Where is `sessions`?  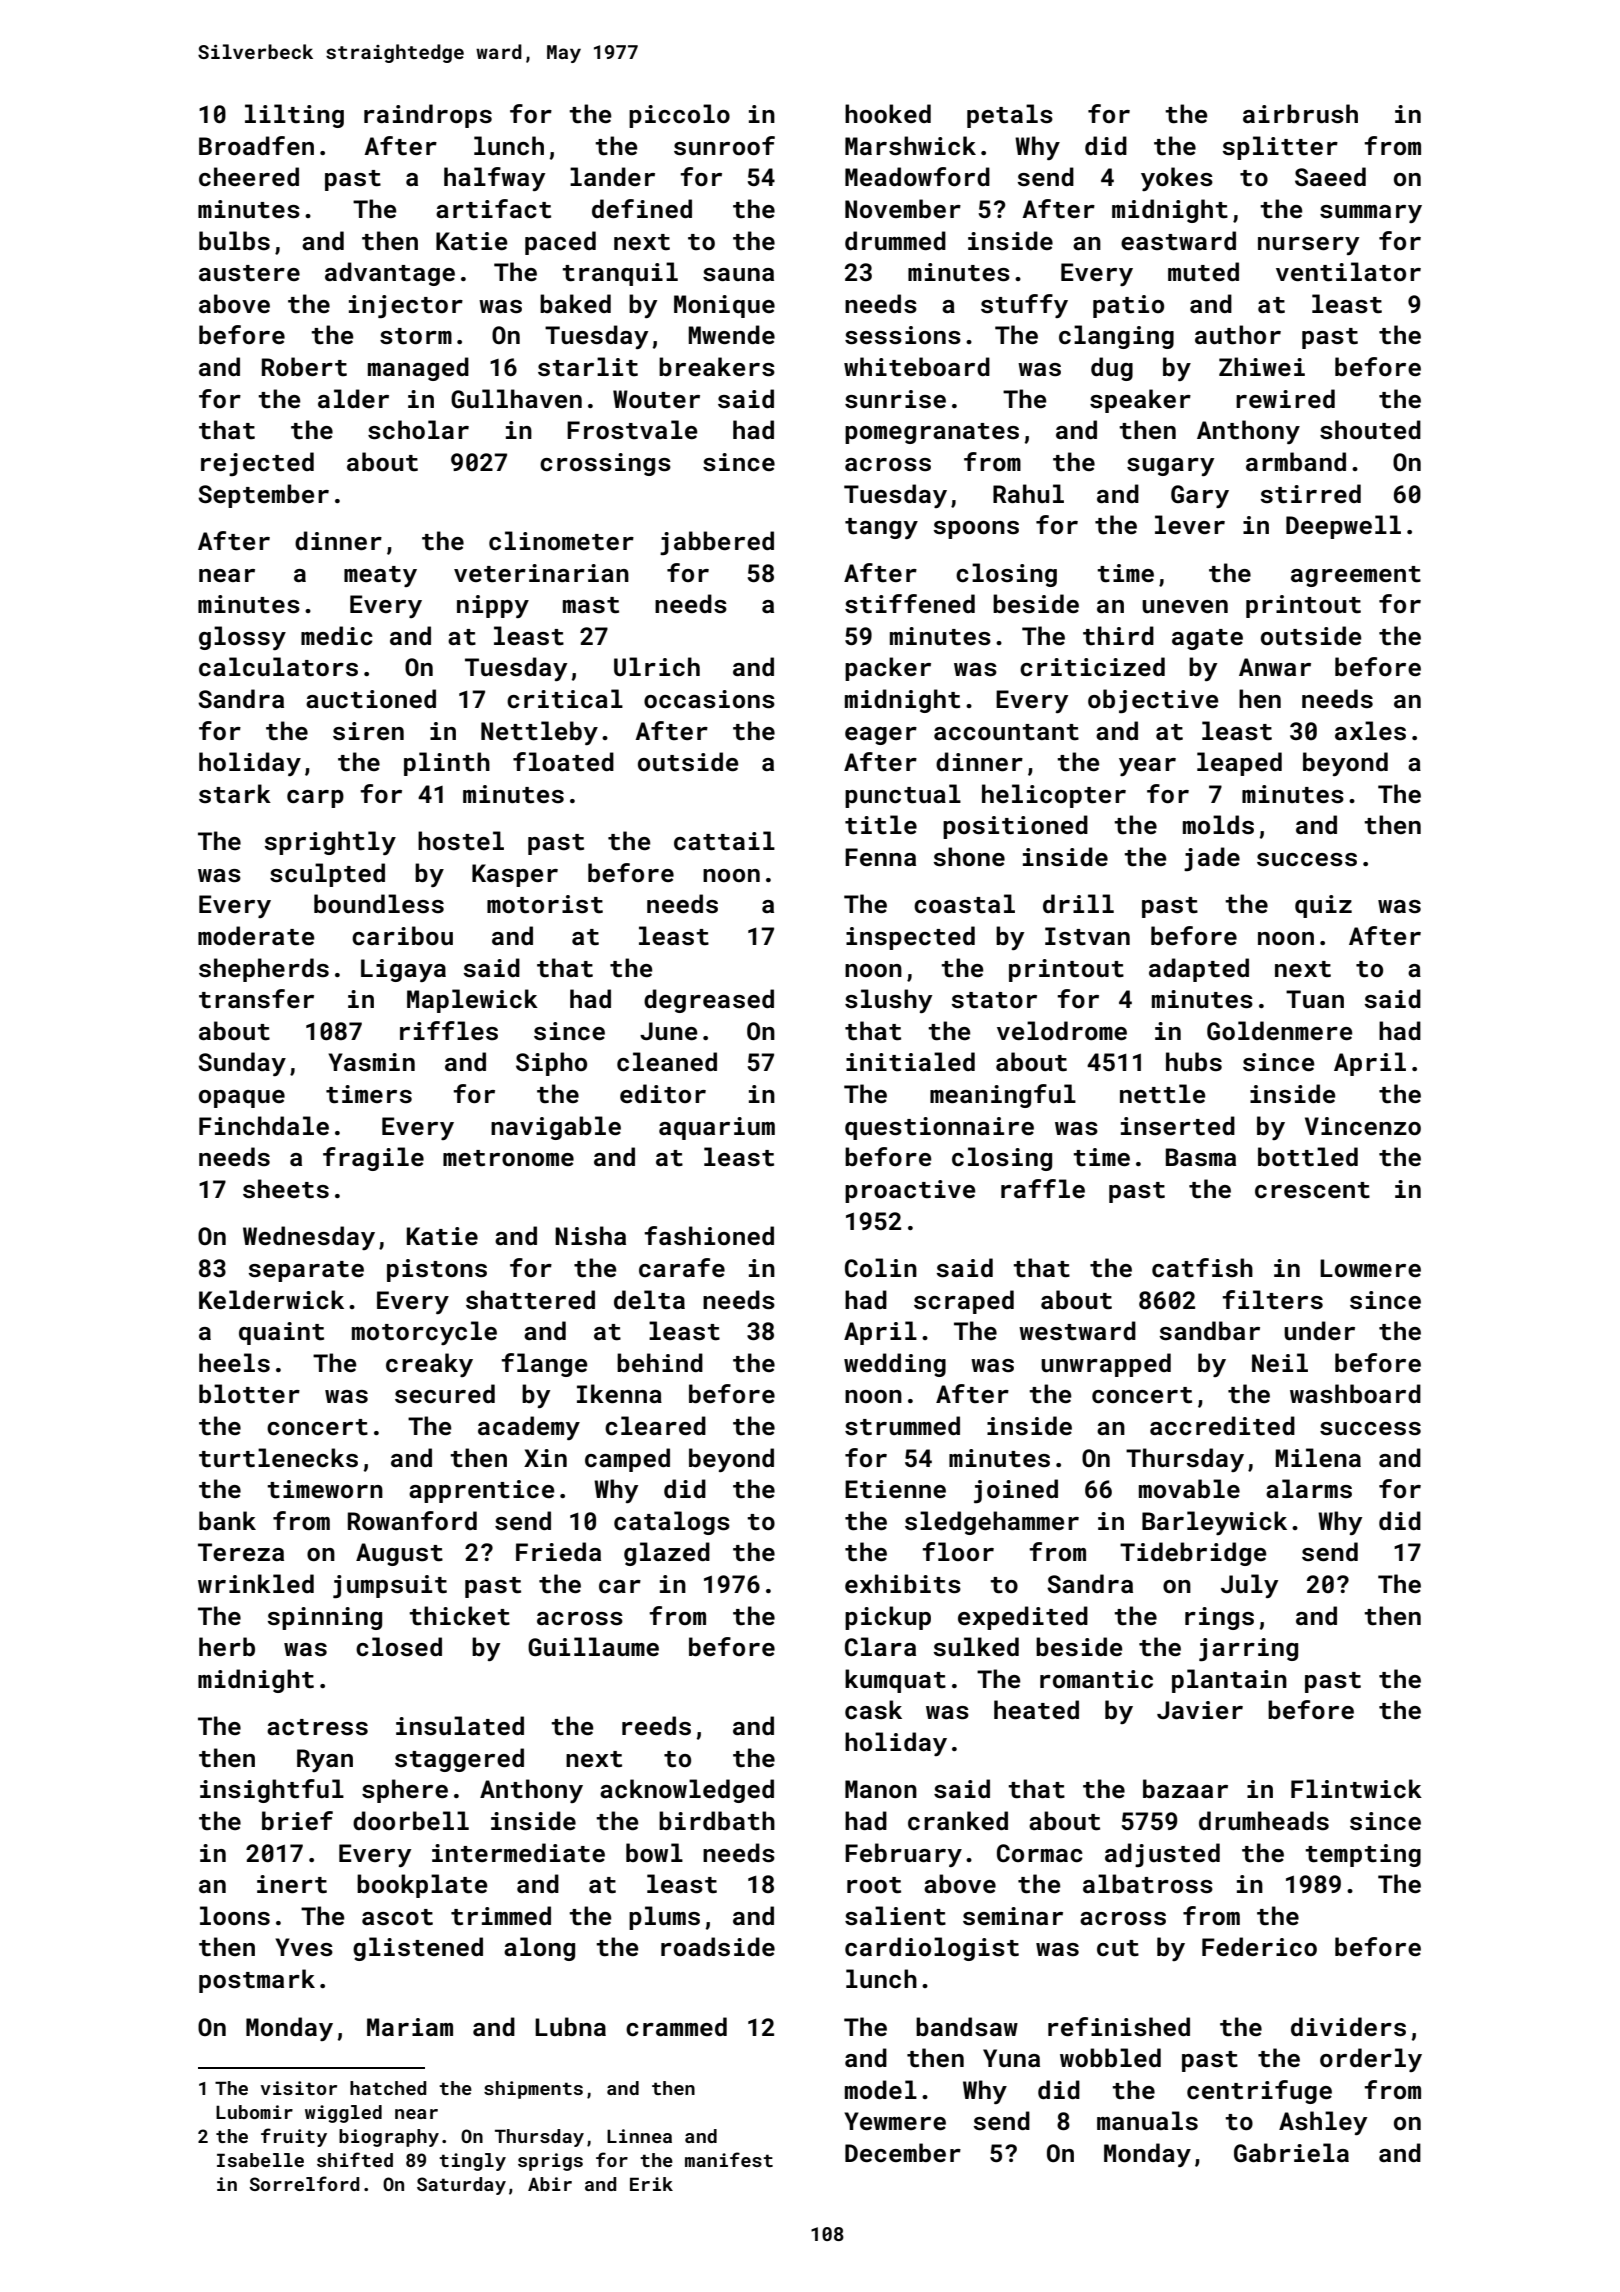
sessions is located at coordinates (903, 335).
